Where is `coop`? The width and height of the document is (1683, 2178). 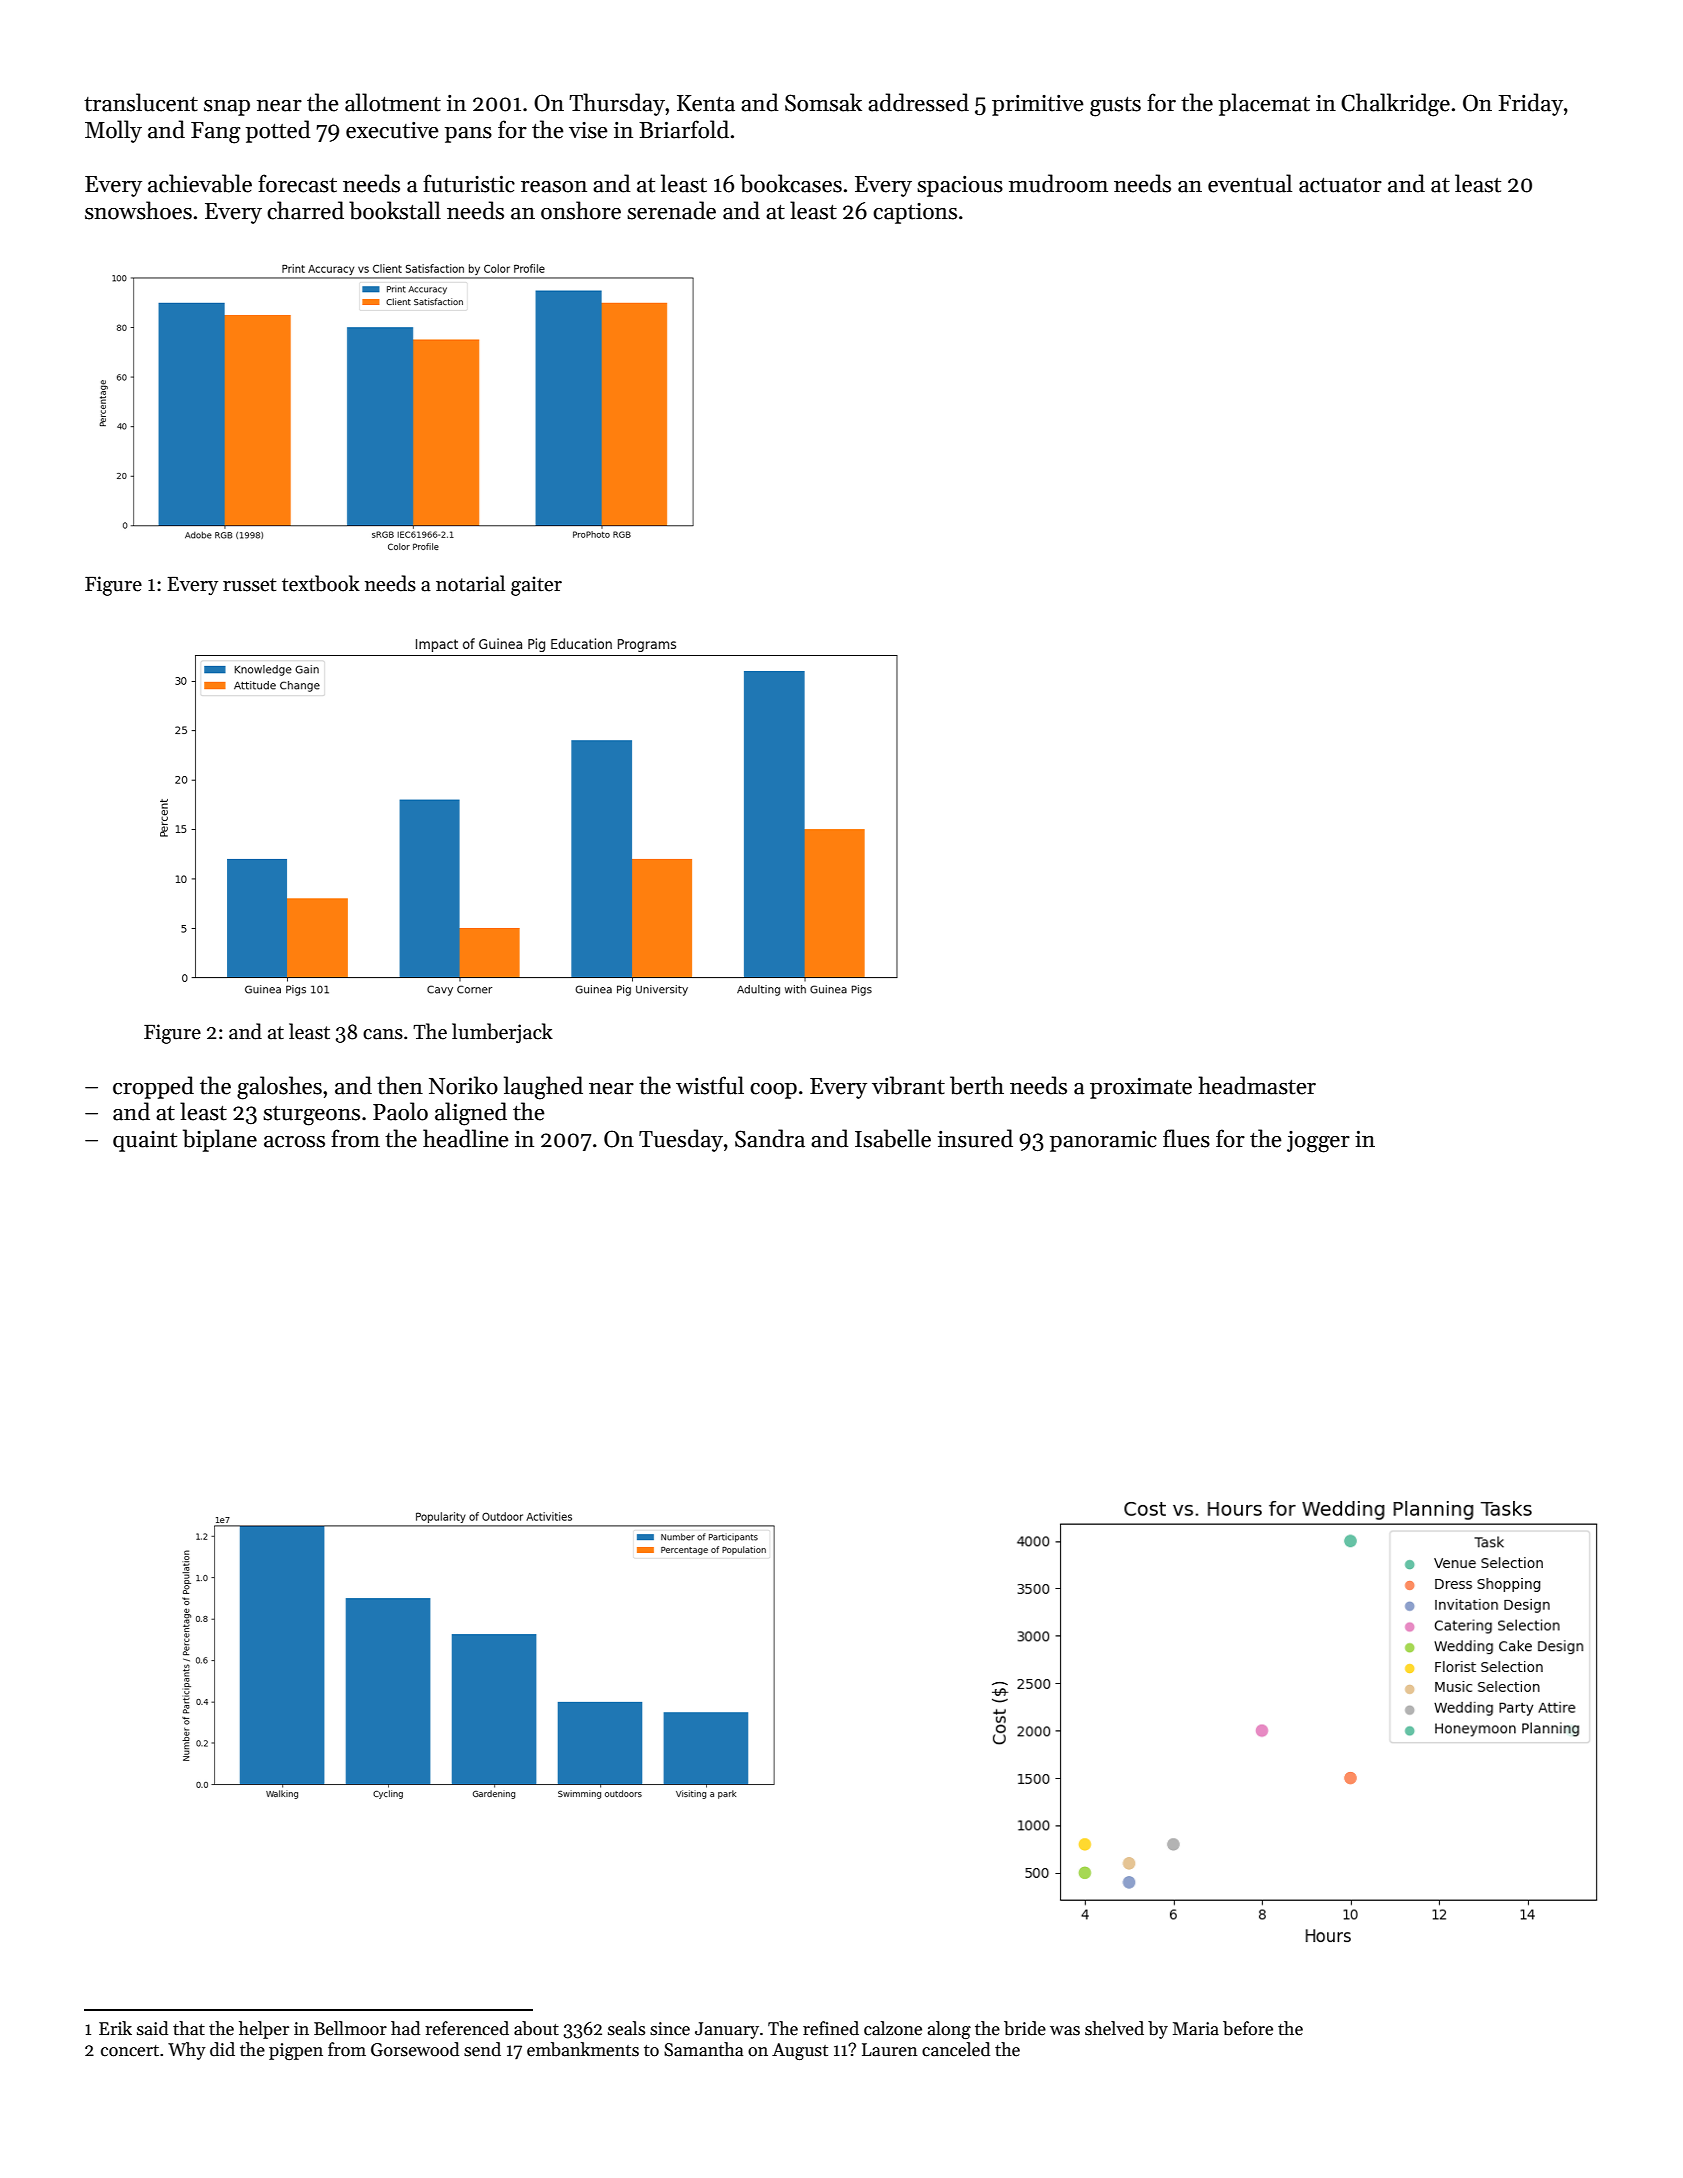 coop is located at coordinates (773, 1091).
